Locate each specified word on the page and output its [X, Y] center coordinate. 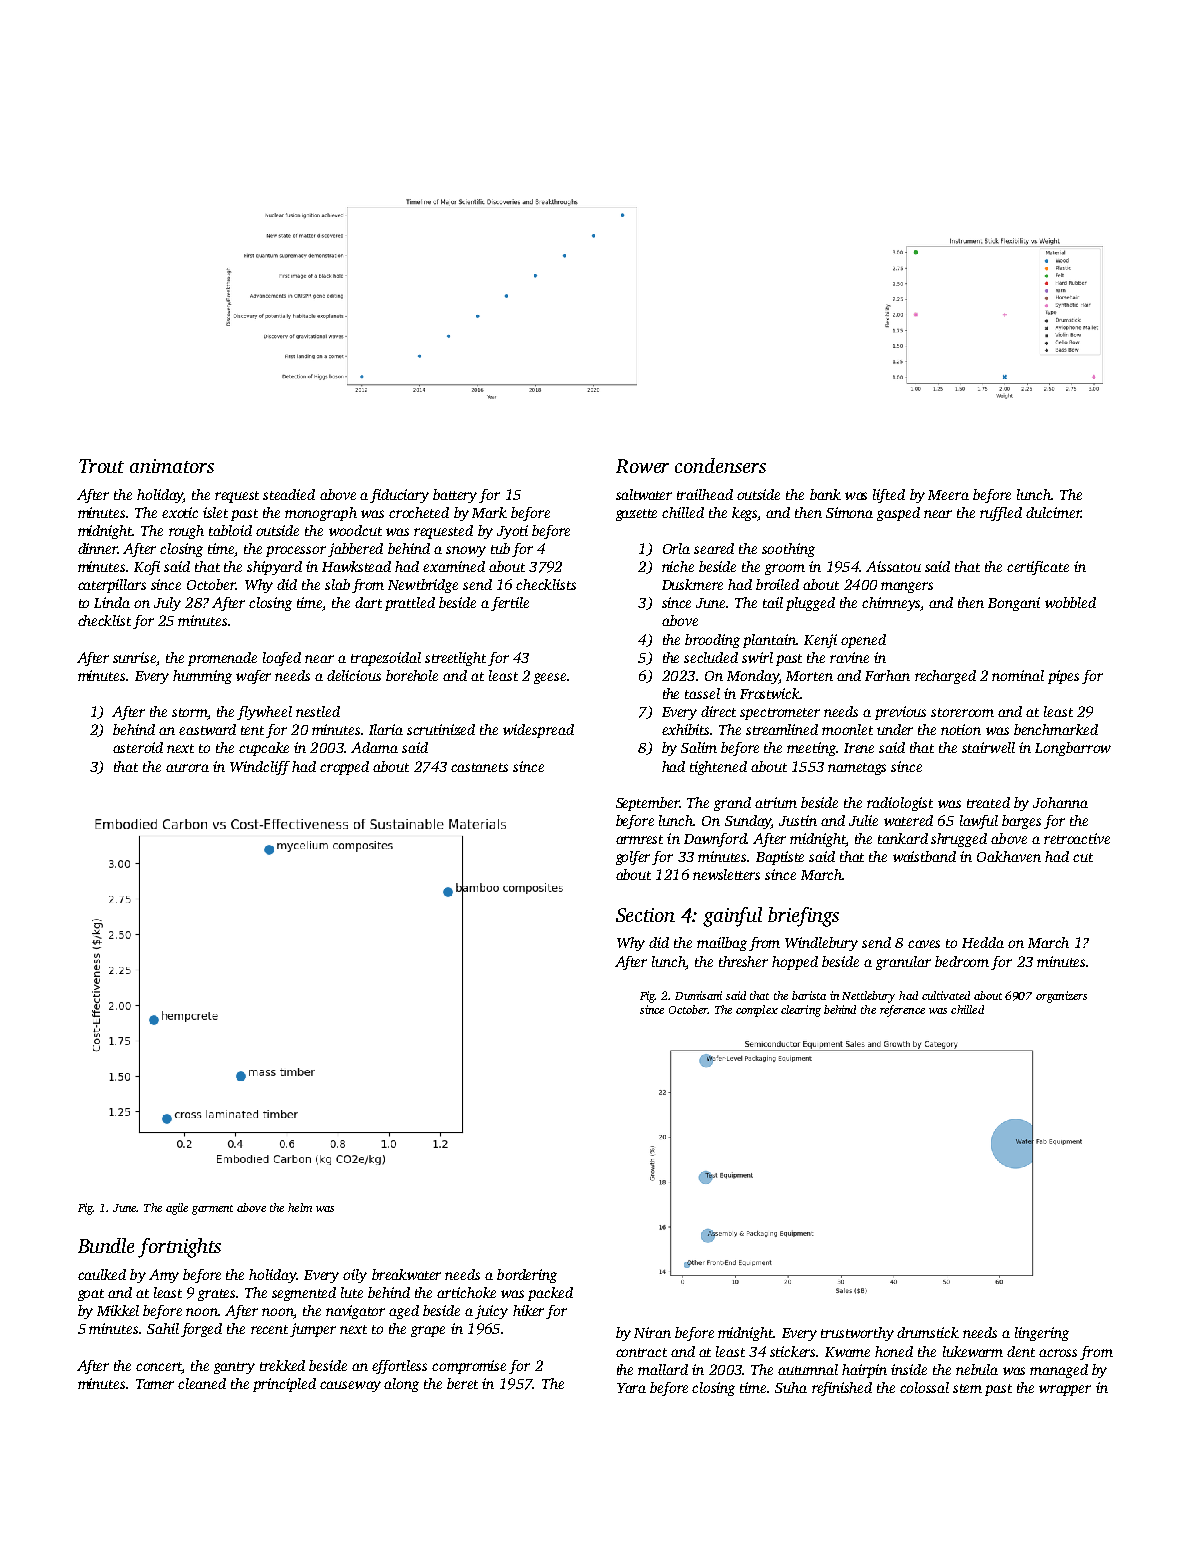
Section [645, 915]
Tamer [155, 1384]
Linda [112, 602]
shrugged [959, 840]
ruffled [1001, 514]
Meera [948, 495]
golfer [633, 858]
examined [454, 566]
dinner [98, 548]
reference [902, 1011]
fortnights [179, 1248]
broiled [777, 584]
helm [300, 1207]
